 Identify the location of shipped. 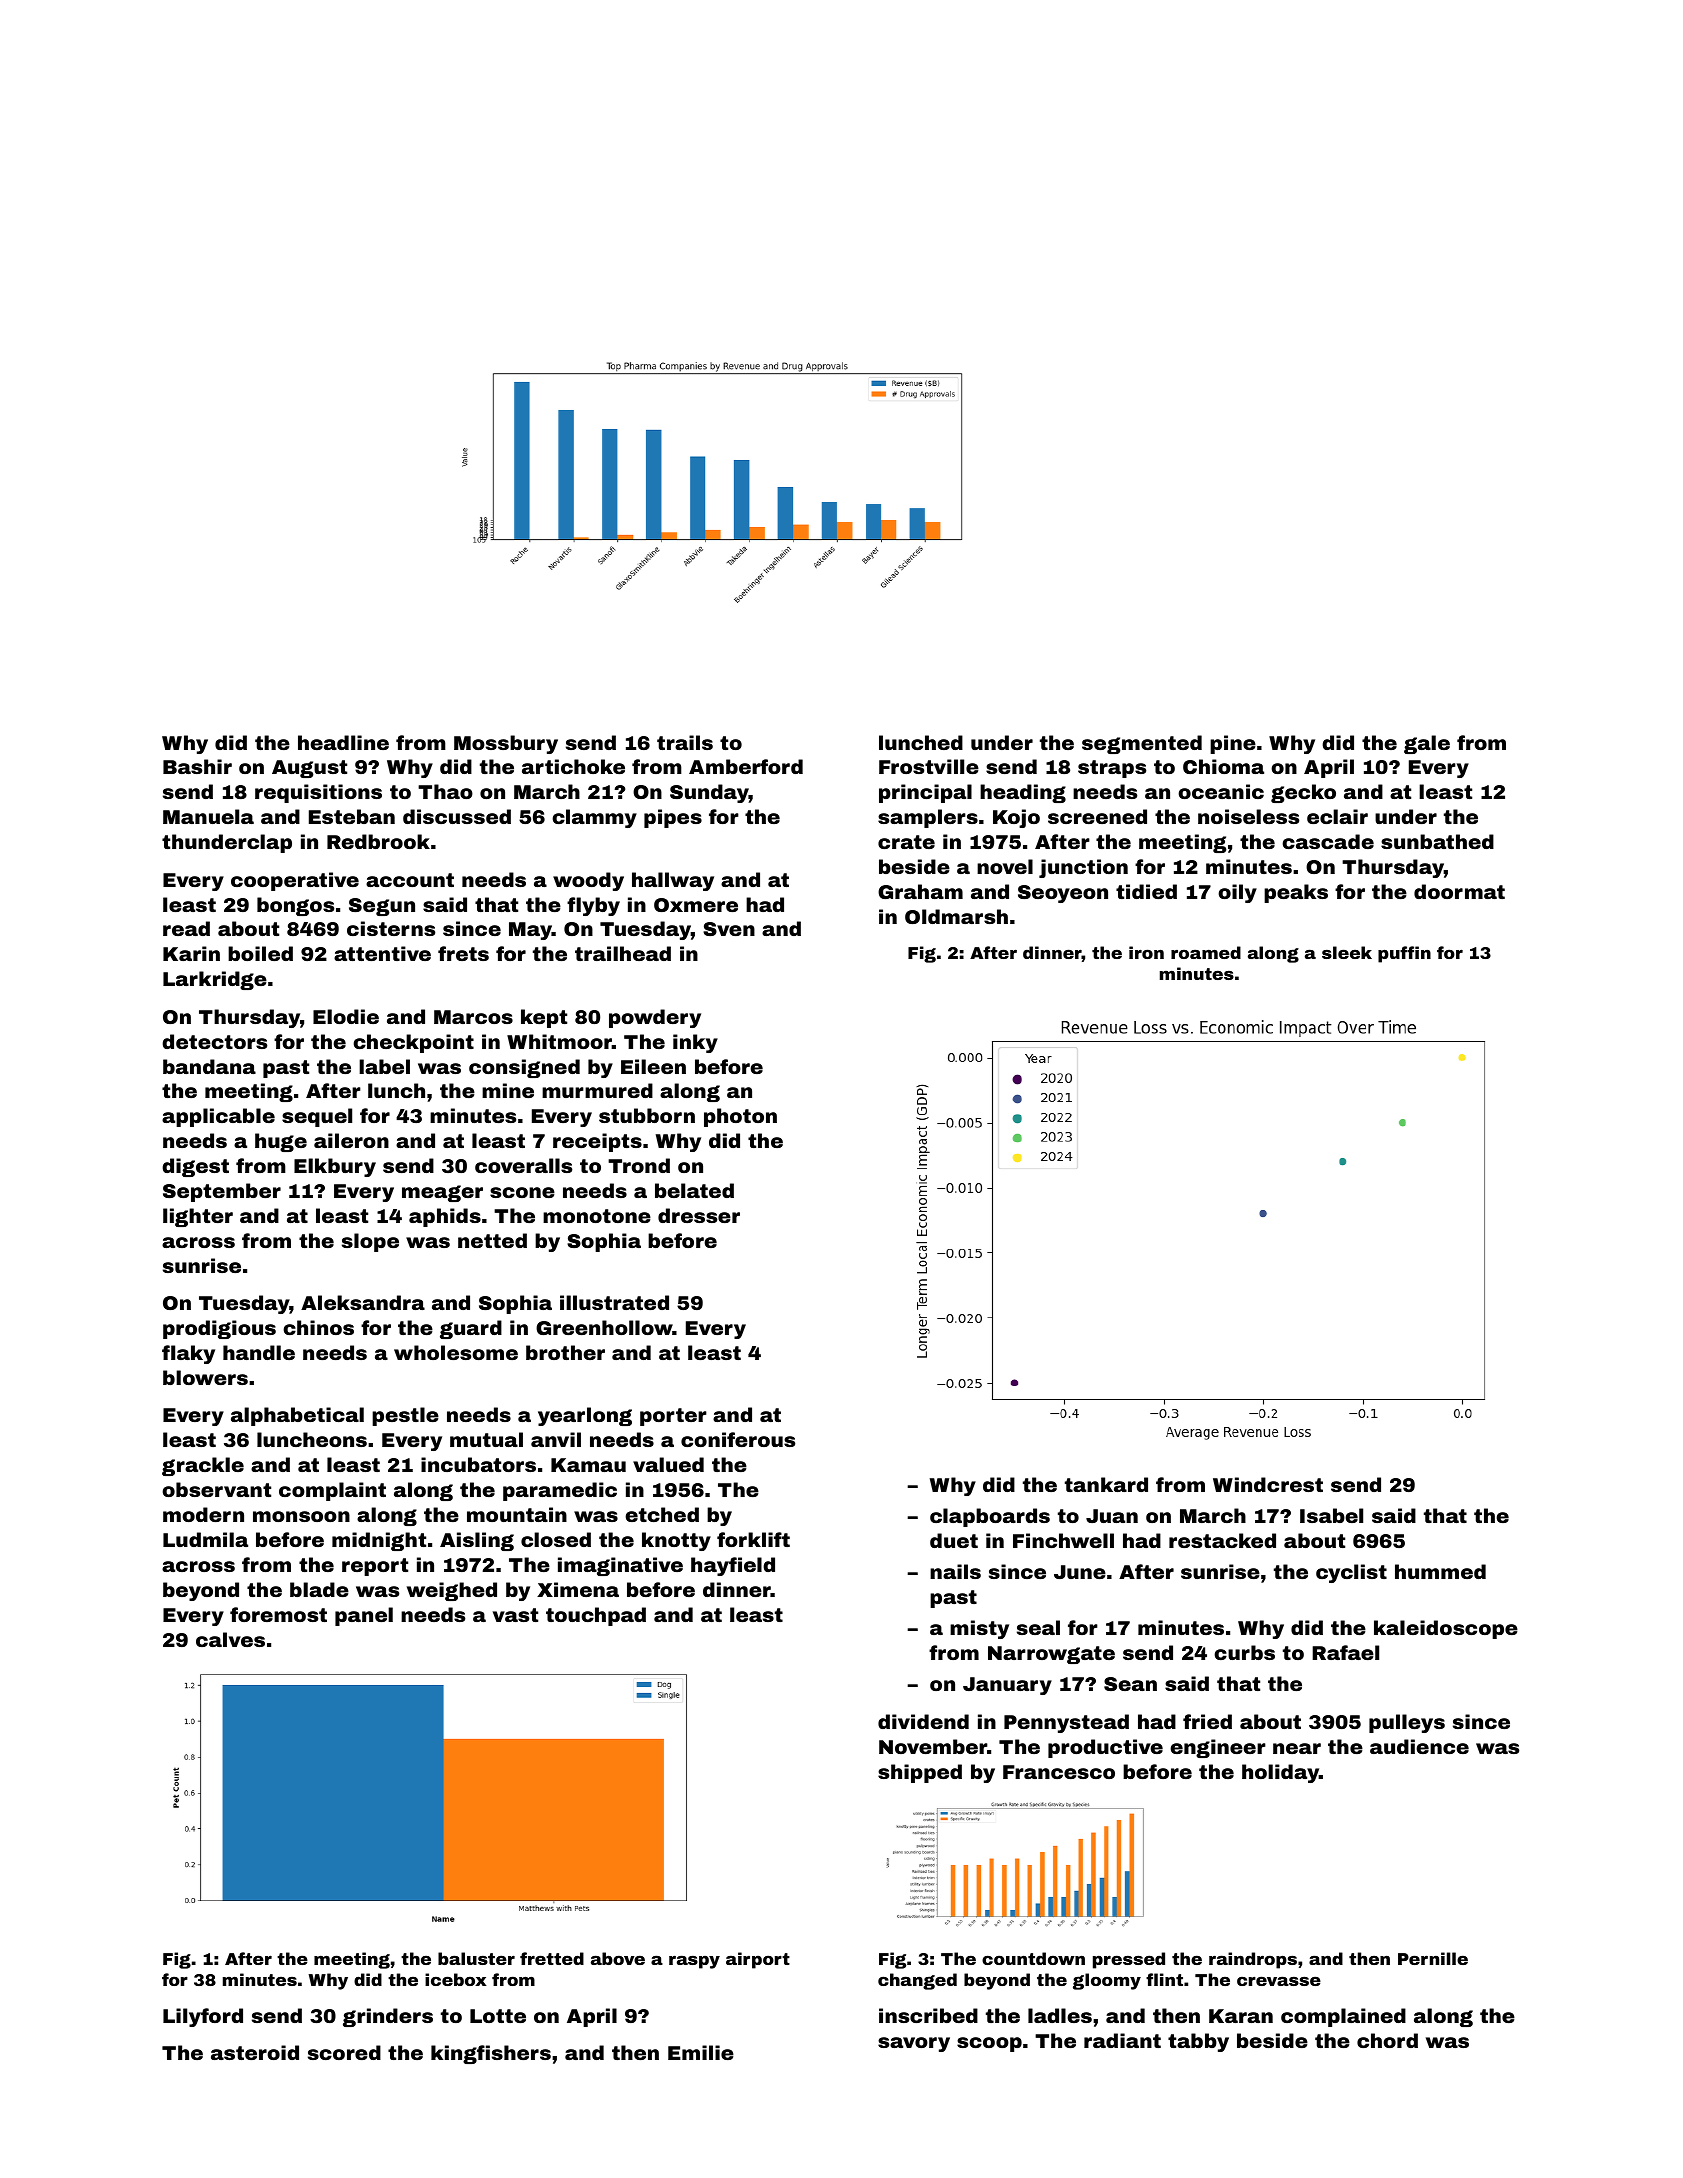
(920, 1773).
